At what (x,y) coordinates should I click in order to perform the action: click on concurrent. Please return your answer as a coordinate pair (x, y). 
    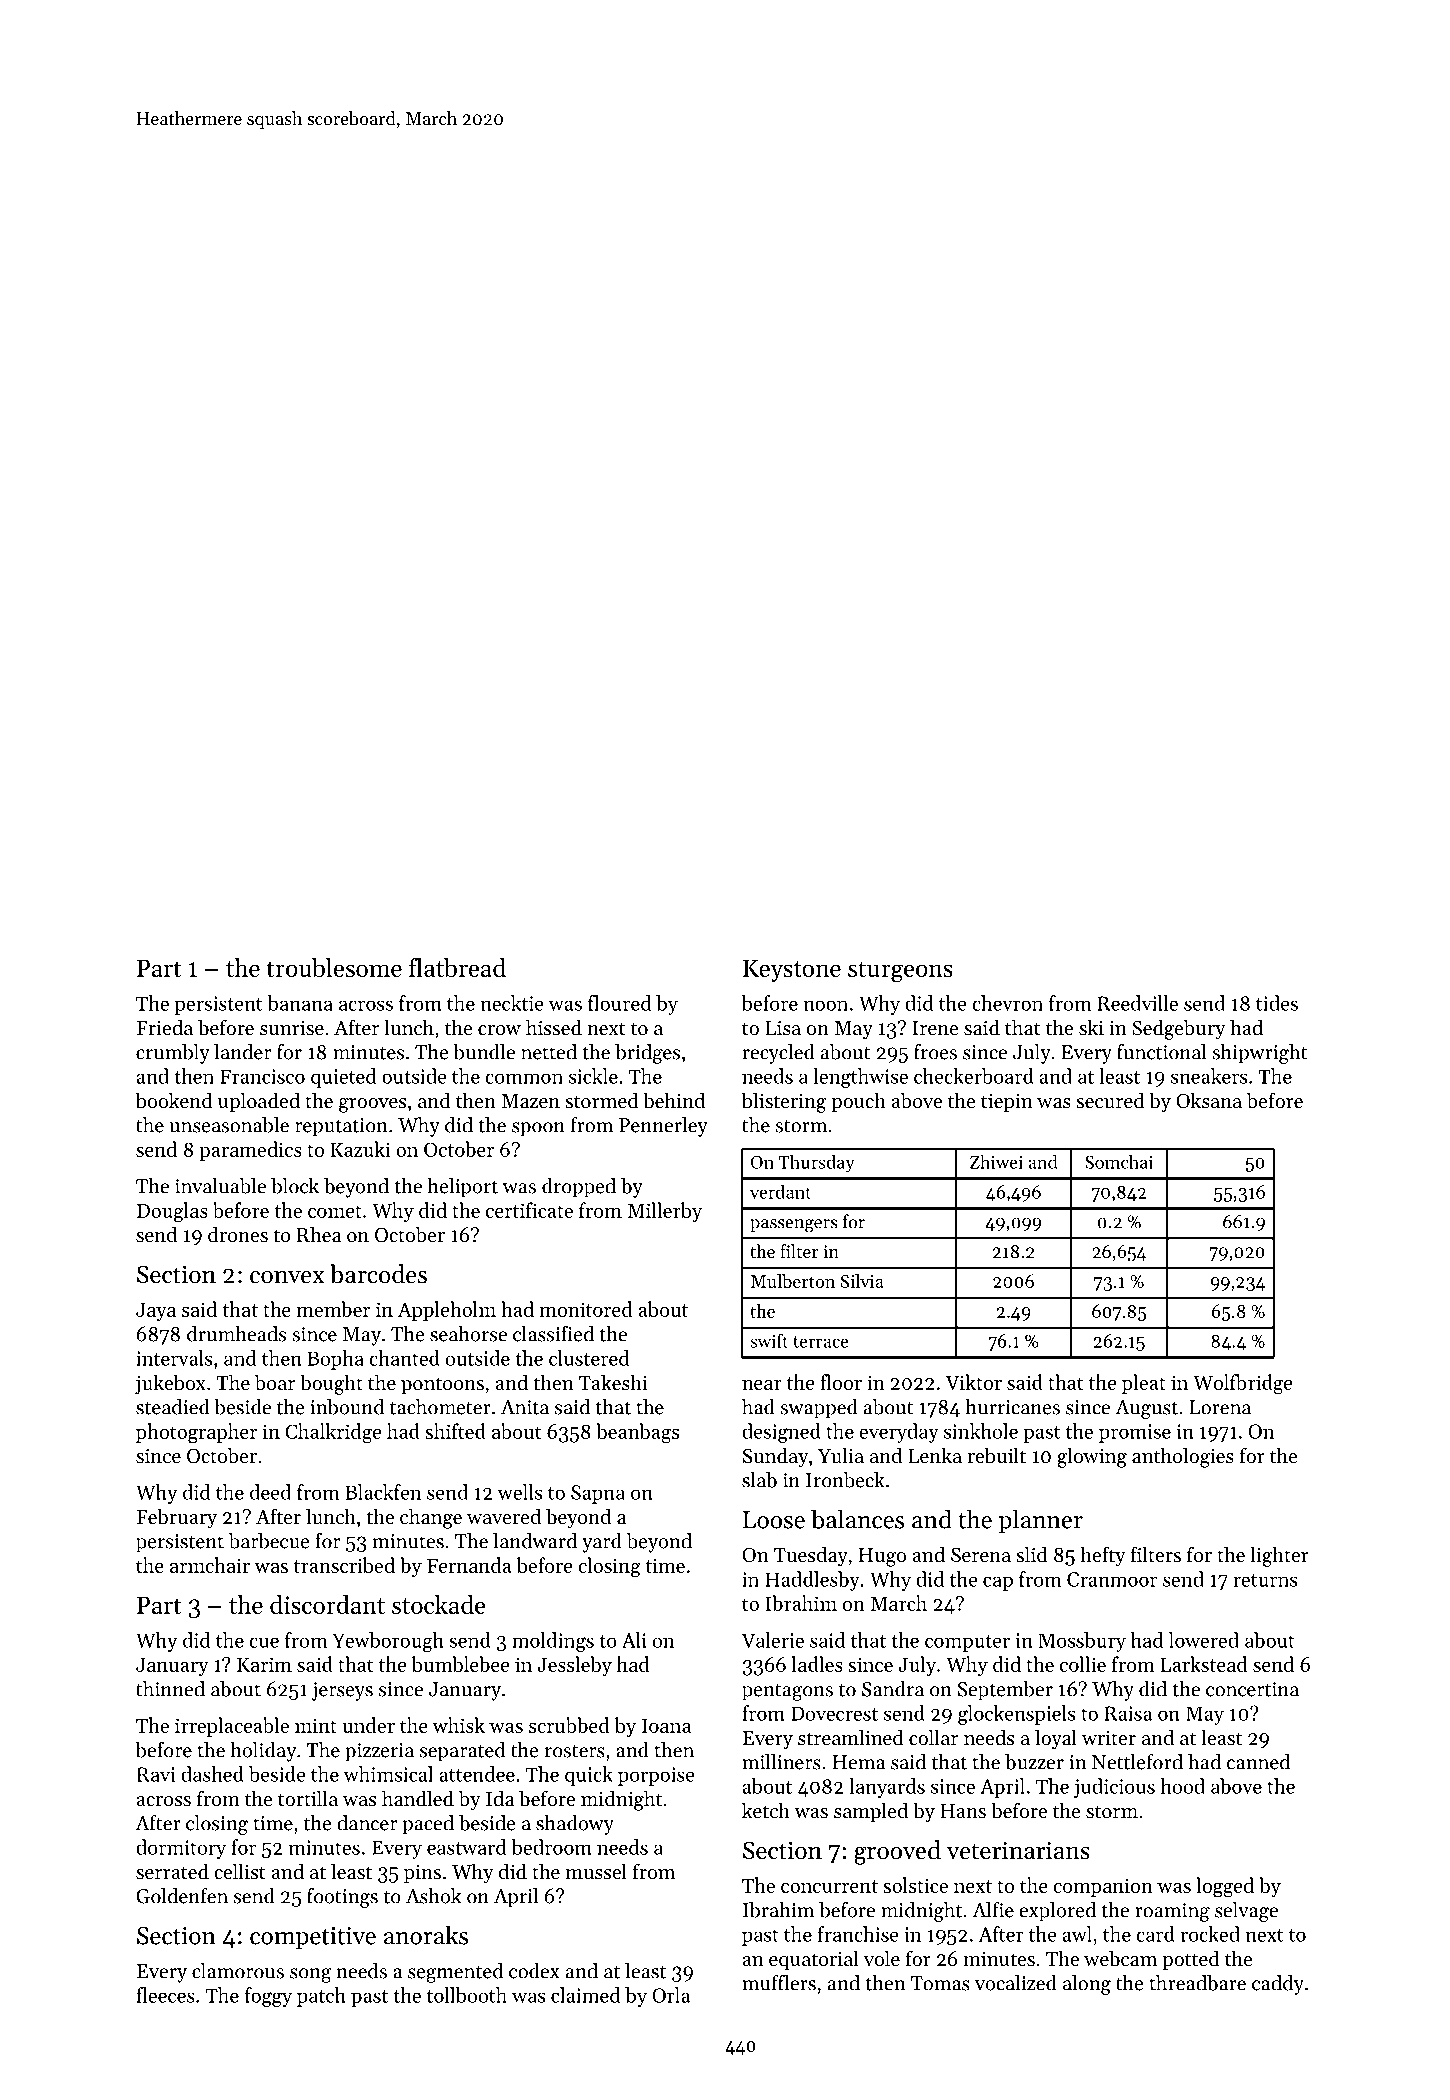
    Looking at the image, I should click on (829, 1886).
